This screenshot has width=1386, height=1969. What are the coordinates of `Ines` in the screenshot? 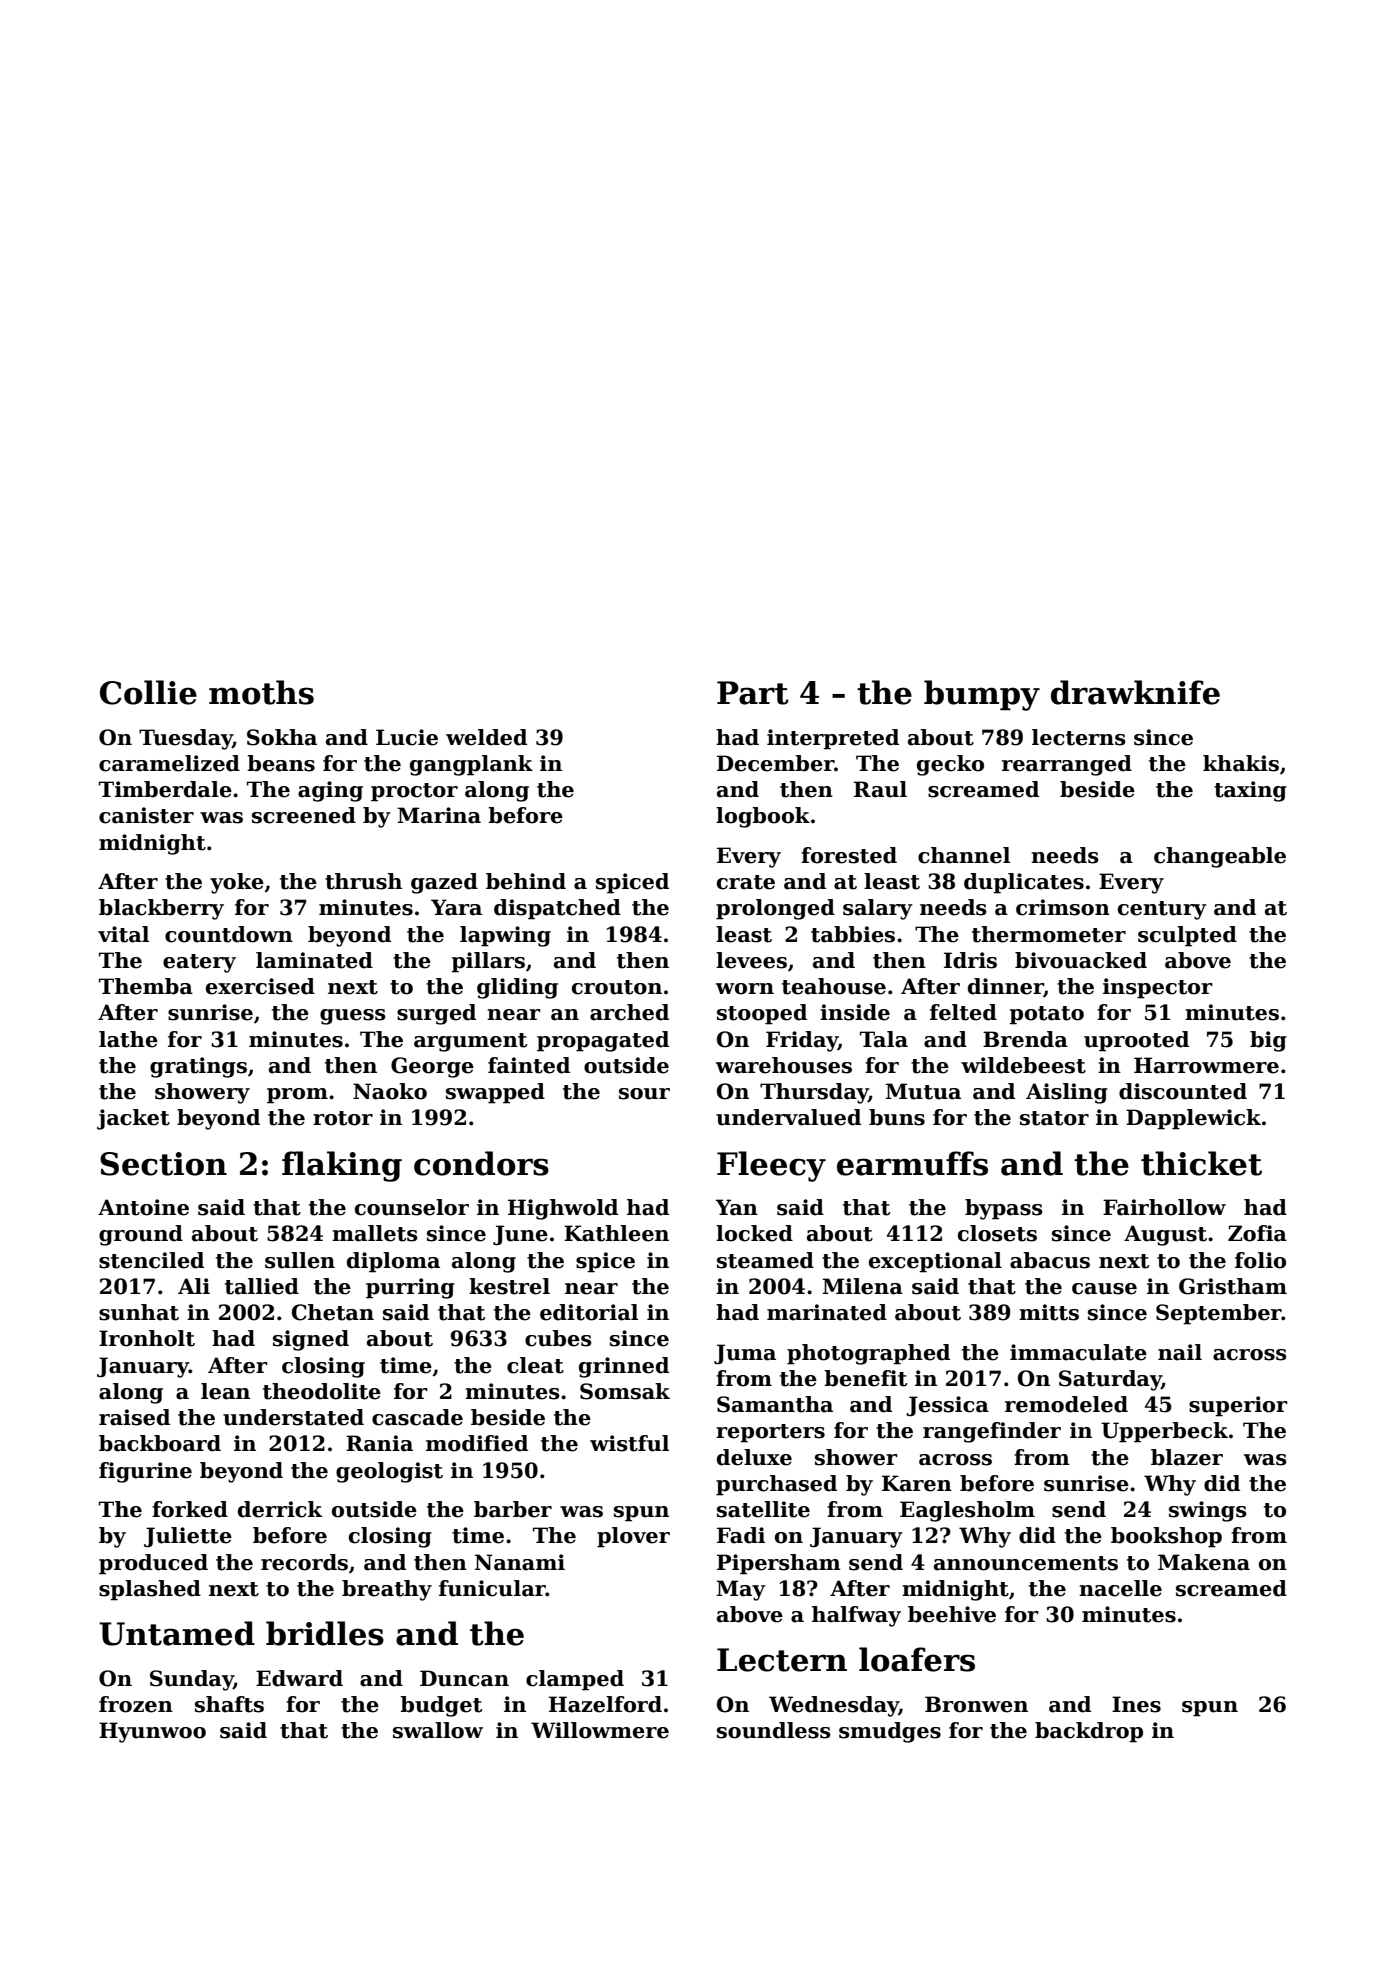 It's located at (1136, 1704).
